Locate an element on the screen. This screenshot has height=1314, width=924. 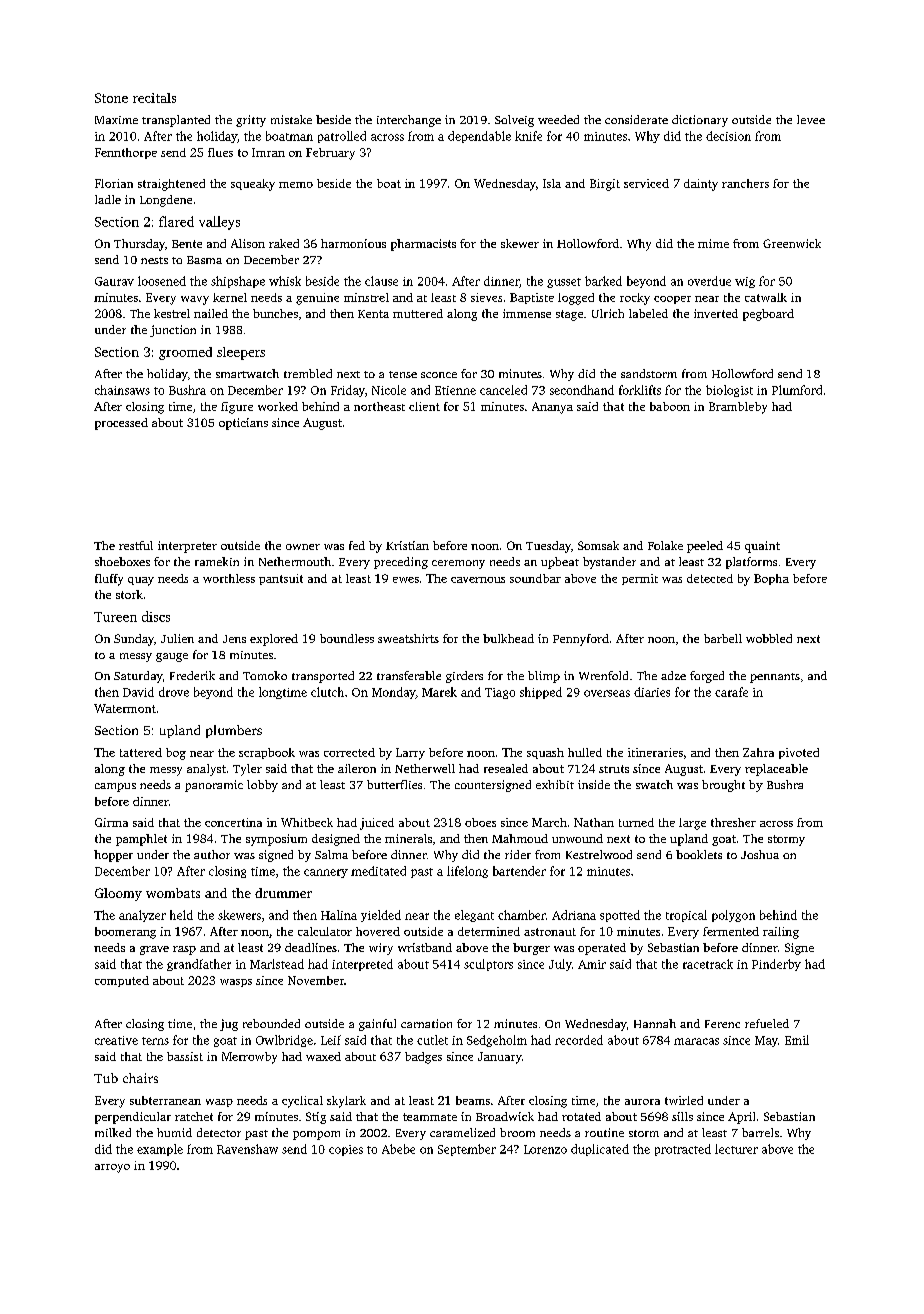
cyclical is located at coordinates (302, 1102).
